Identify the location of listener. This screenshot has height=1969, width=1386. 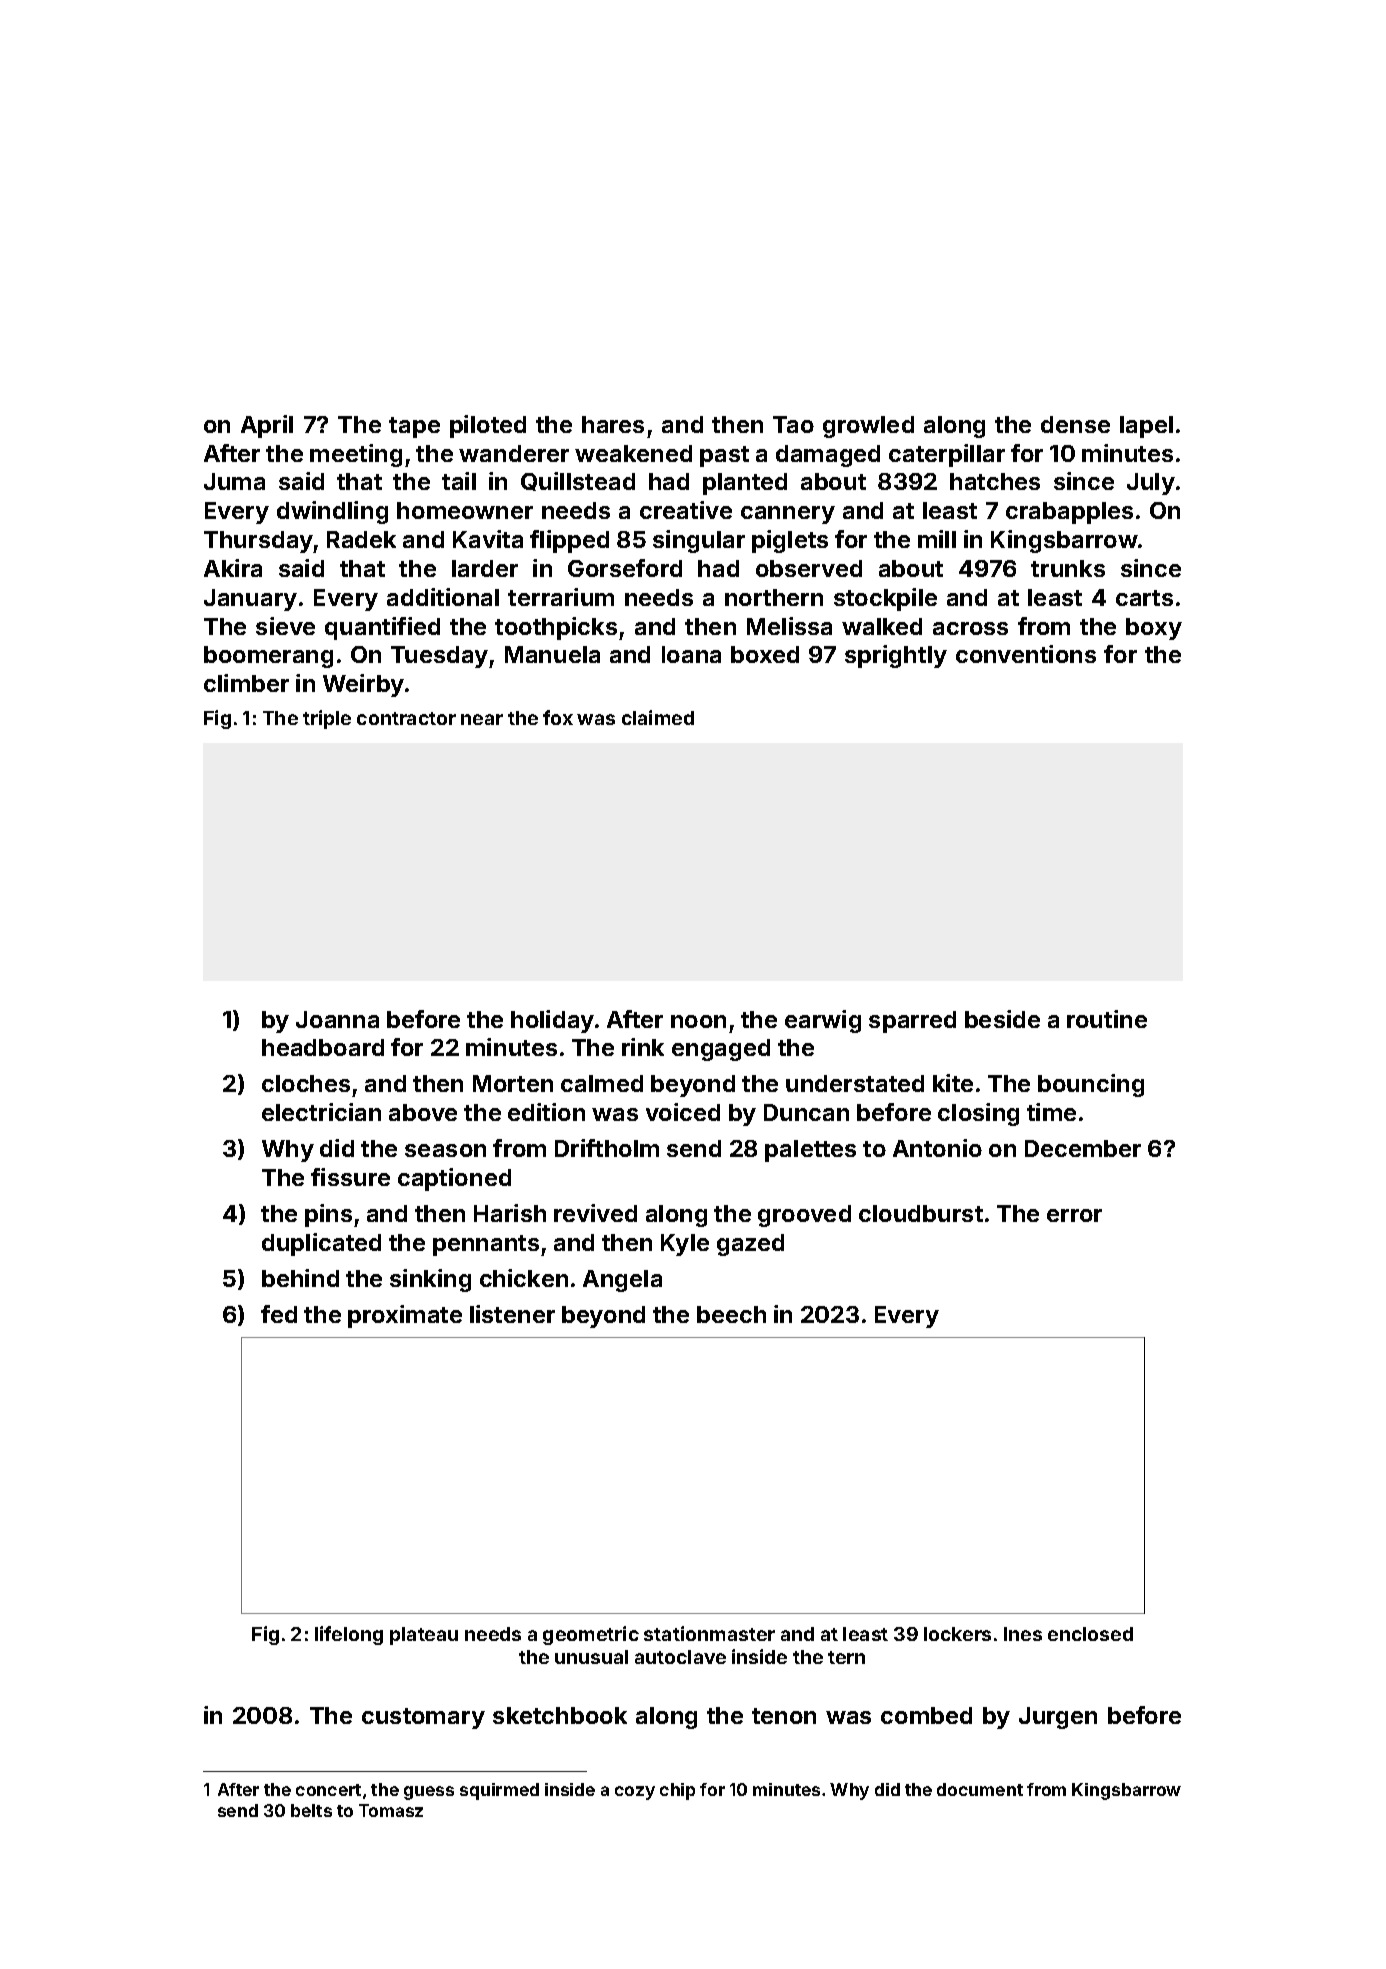
(512, 1314).
